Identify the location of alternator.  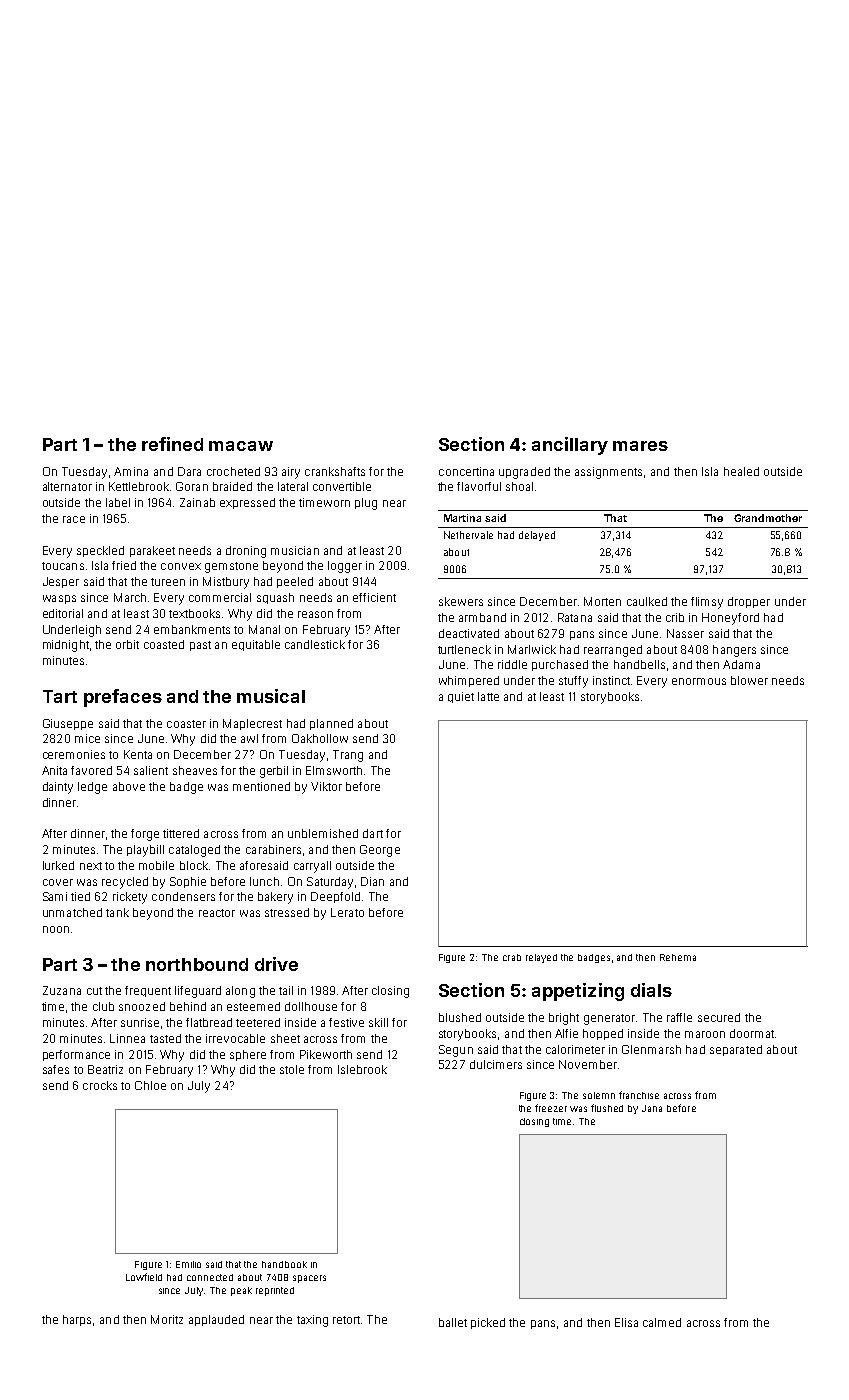
(67, 486).
